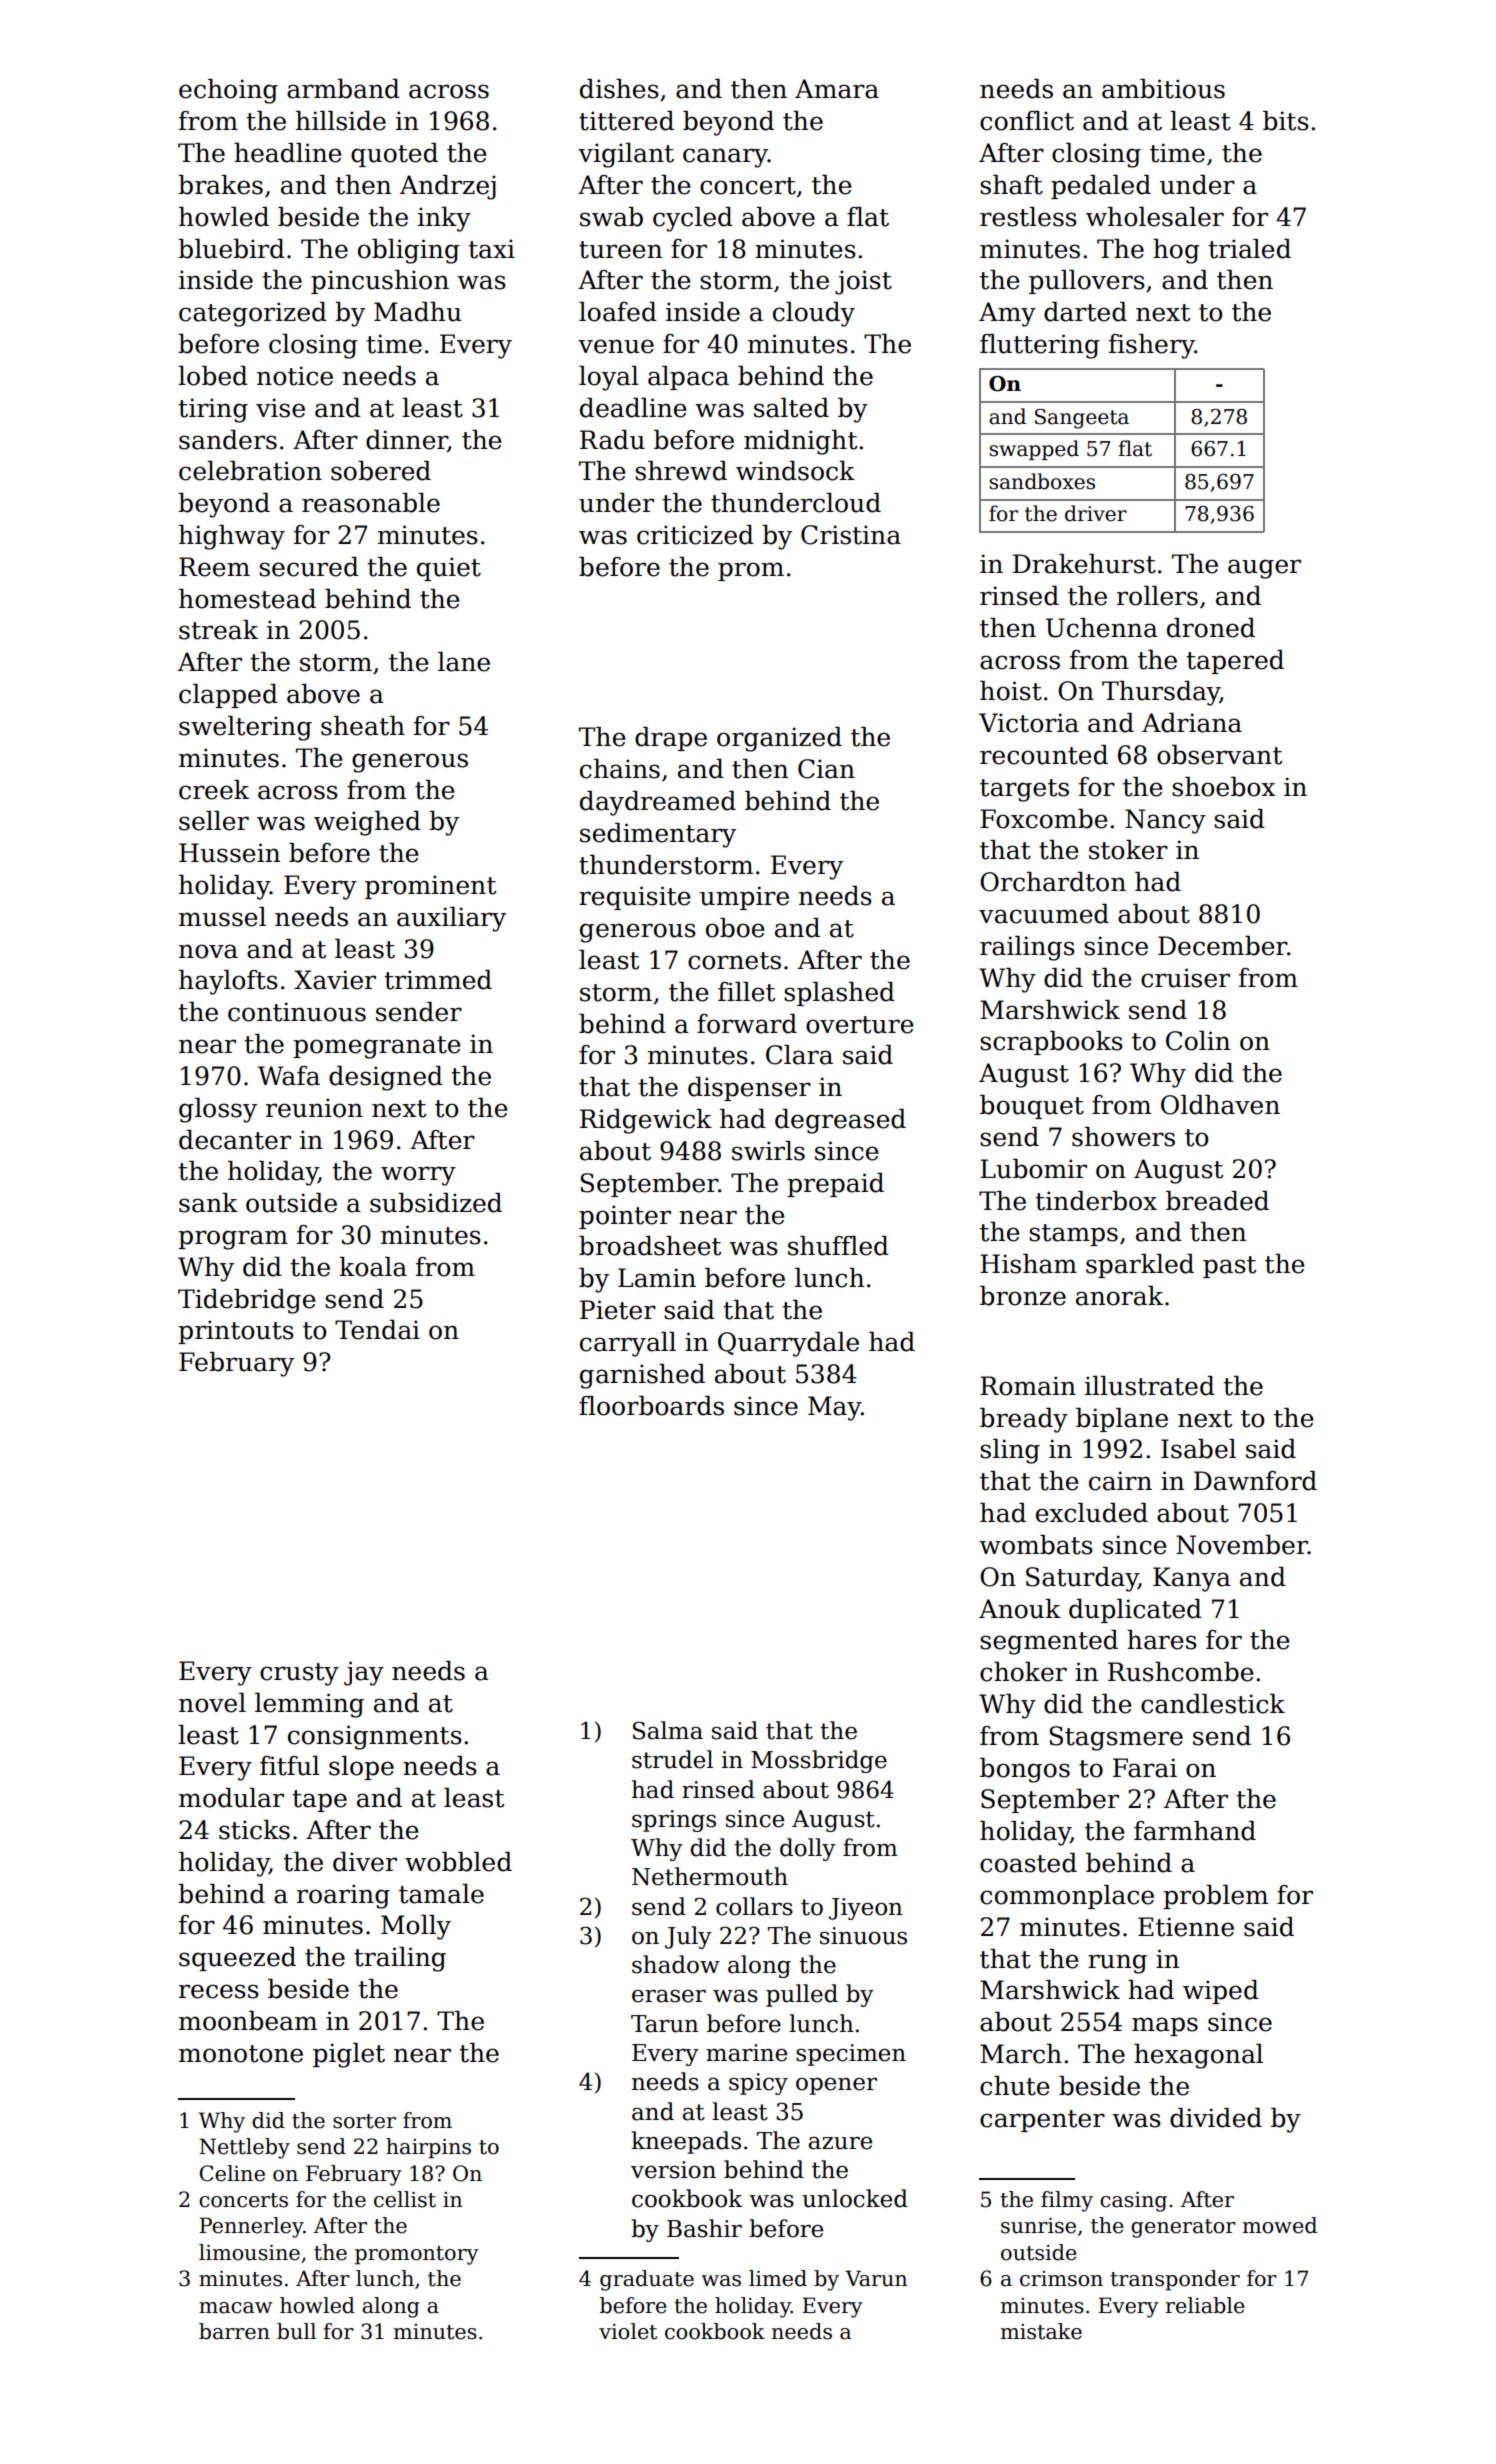  What do you see at coordinates (363, 726) in the screenshot?
I see `sheath` at bounding box center [363, 726].
